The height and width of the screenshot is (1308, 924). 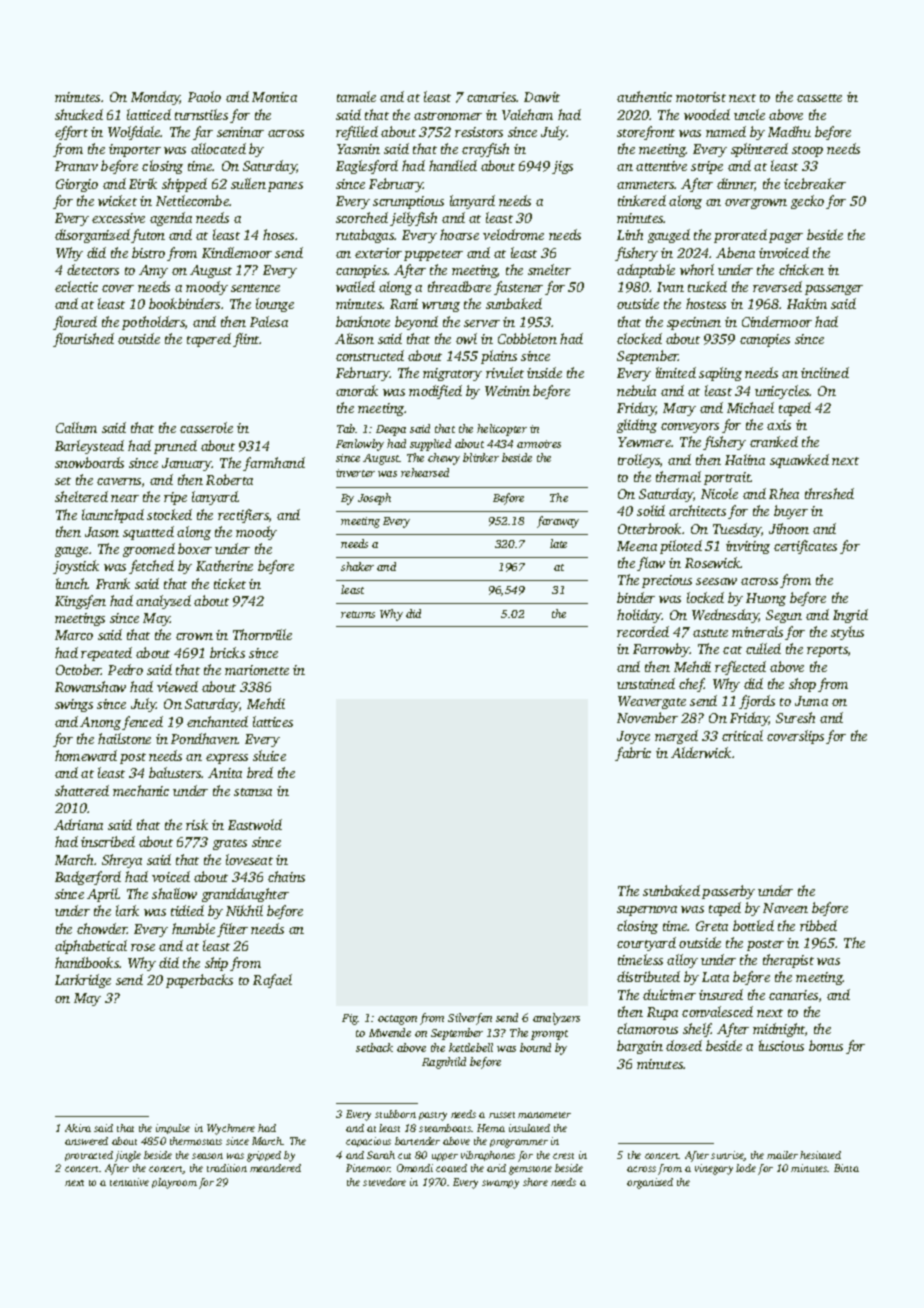 I want to click on motorist, so click(x=701, y=97).
